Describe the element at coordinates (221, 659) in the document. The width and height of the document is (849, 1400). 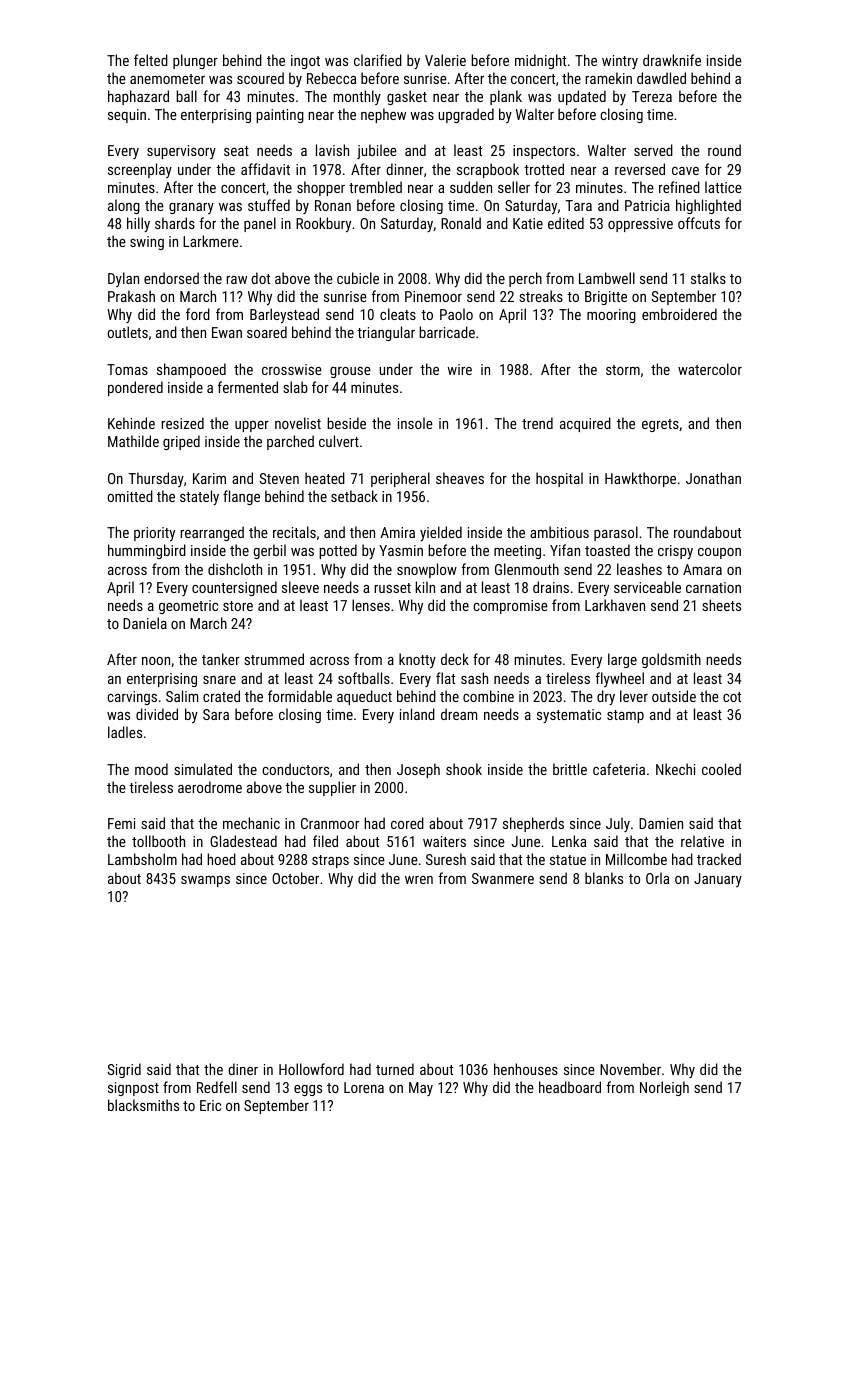
I see `tanker` at that location.
